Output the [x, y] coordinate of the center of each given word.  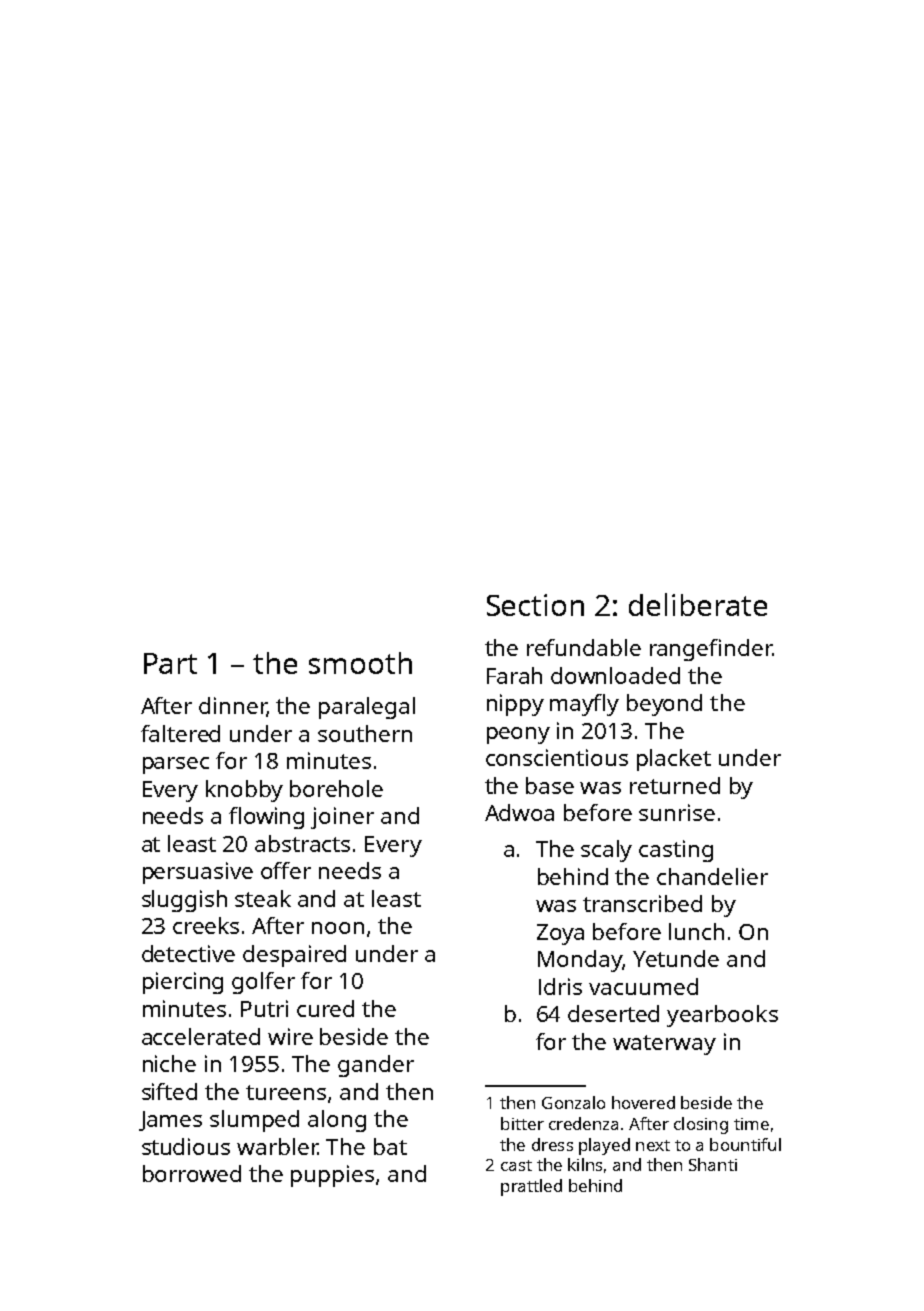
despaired [294, 956]
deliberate [698, 604]
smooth [360, 663]
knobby [244, 791]
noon [338, 928]
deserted [613, 1013]
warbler [277, 1146]
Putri [264, 1008]
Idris [560, 986]
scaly [606, 851]
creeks [206, 925]
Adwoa [519, 812]
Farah [514, 675]
